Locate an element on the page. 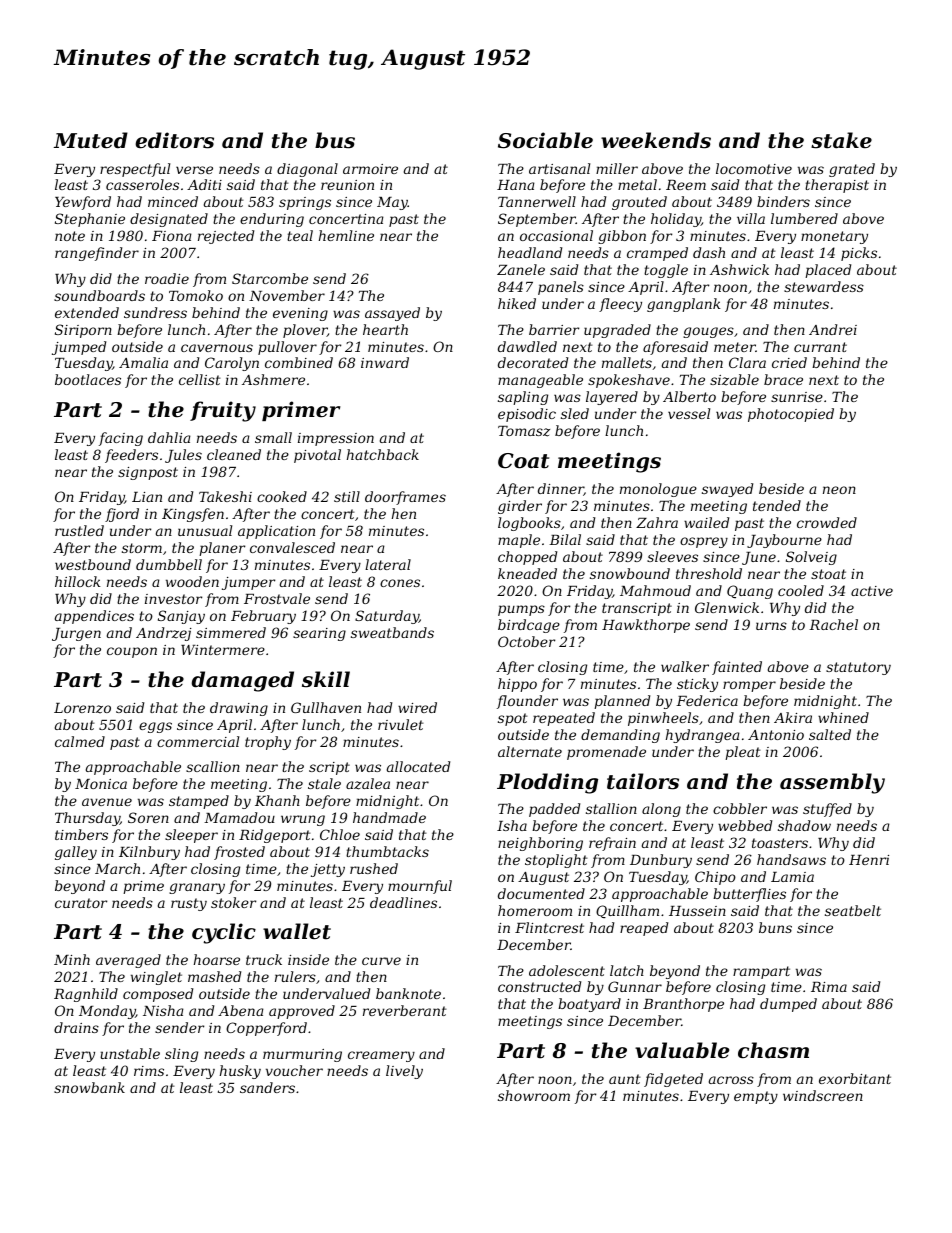 The image size is (952, 1233). dinner is located at coordinates (561, 489).
